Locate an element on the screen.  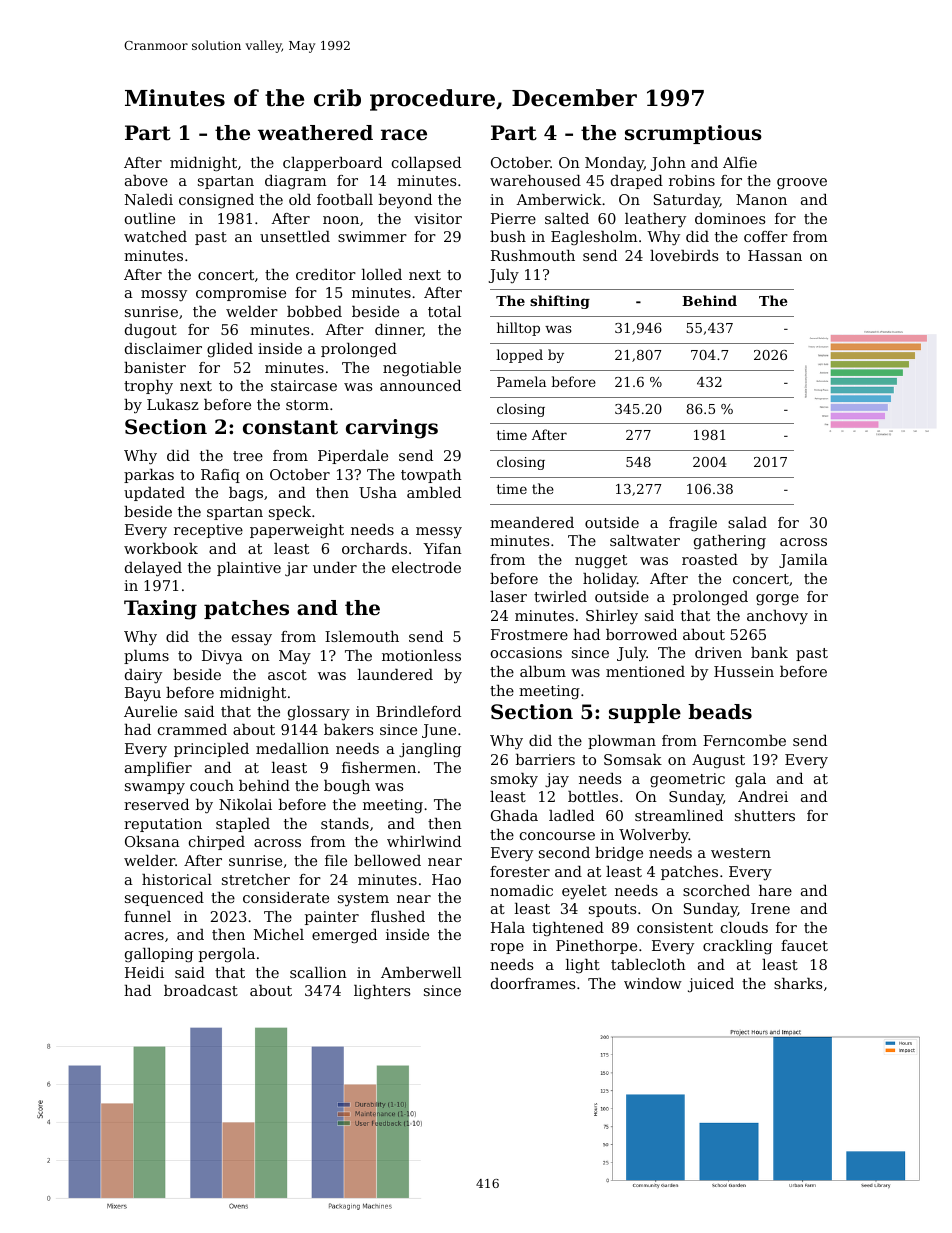
Naledi is located at coordinates (149, 199).
